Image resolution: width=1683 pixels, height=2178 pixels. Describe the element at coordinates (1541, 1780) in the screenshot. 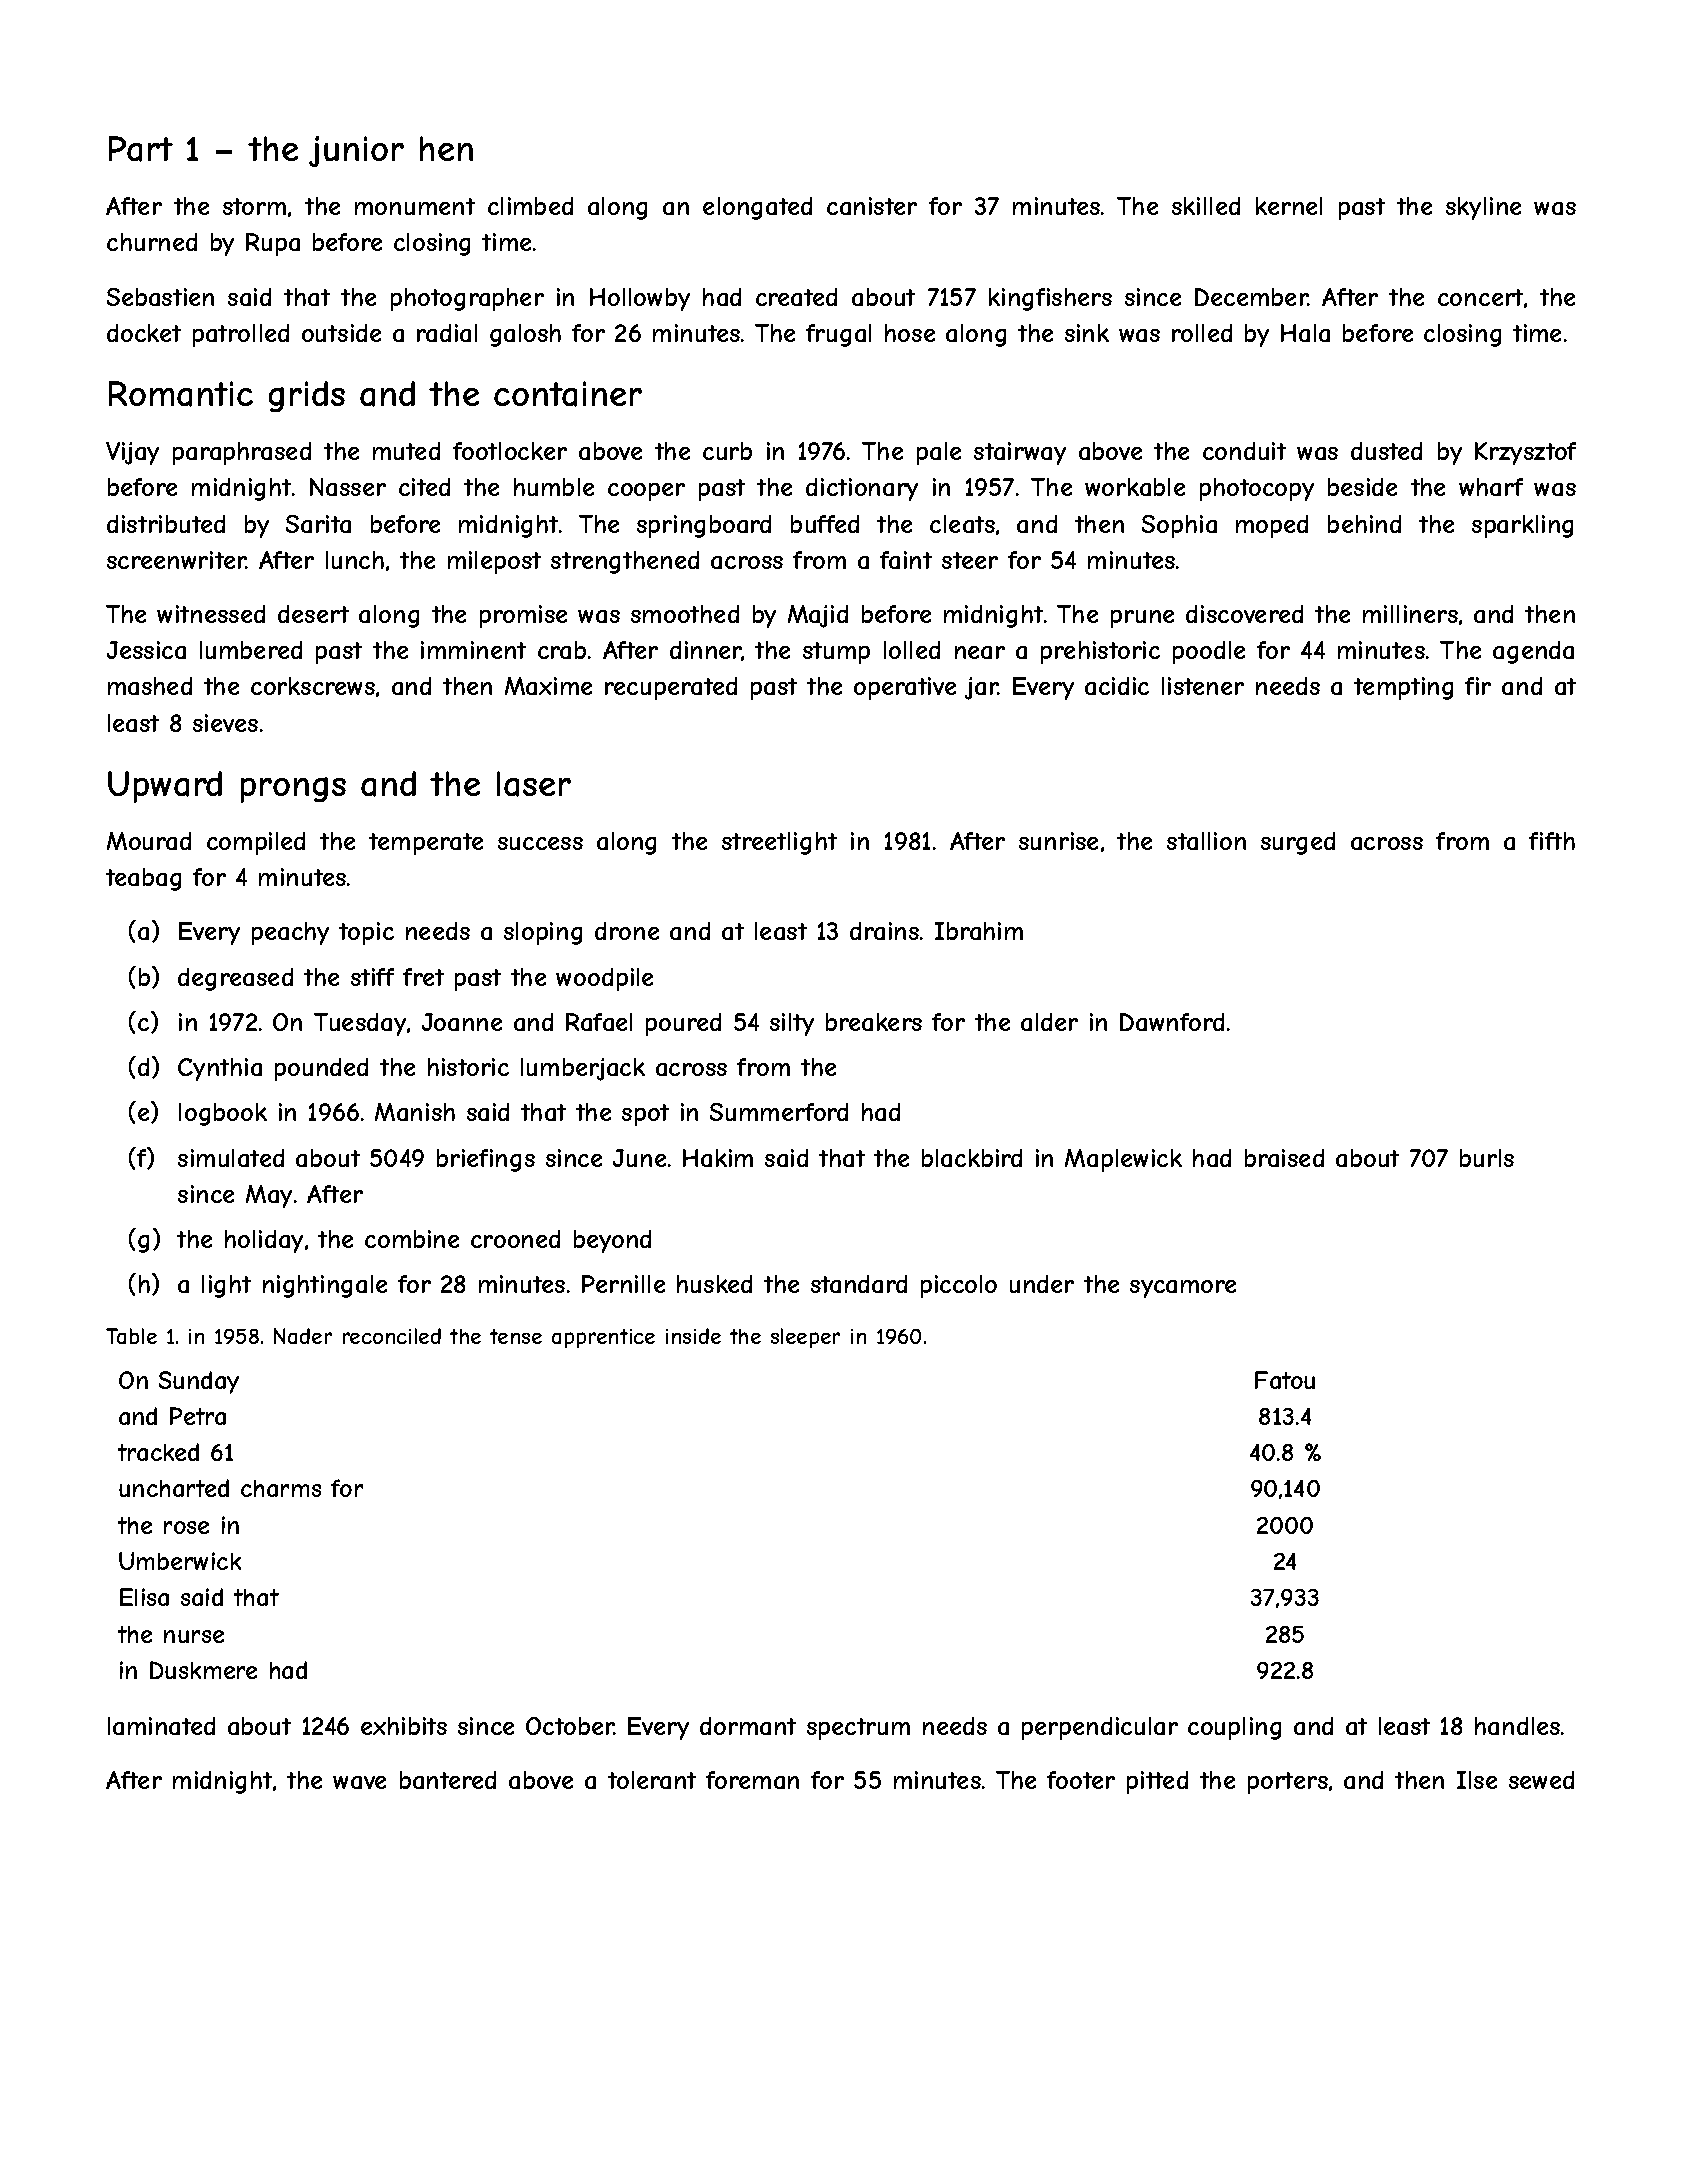

I see `sewed` at that location.
